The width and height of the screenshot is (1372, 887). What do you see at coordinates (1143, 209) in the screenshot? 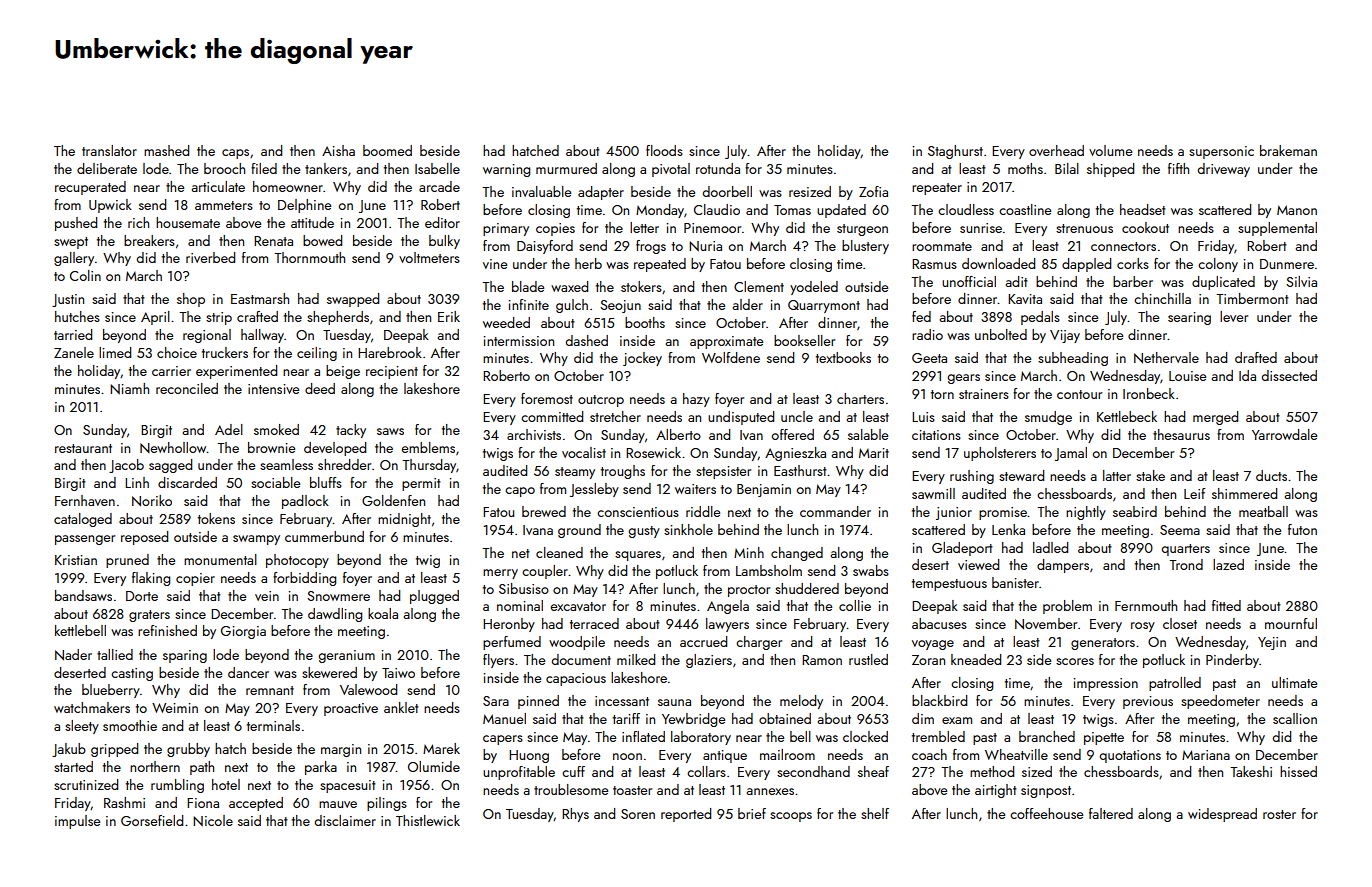
I see `headset` at bounding box center [1143, 209].
